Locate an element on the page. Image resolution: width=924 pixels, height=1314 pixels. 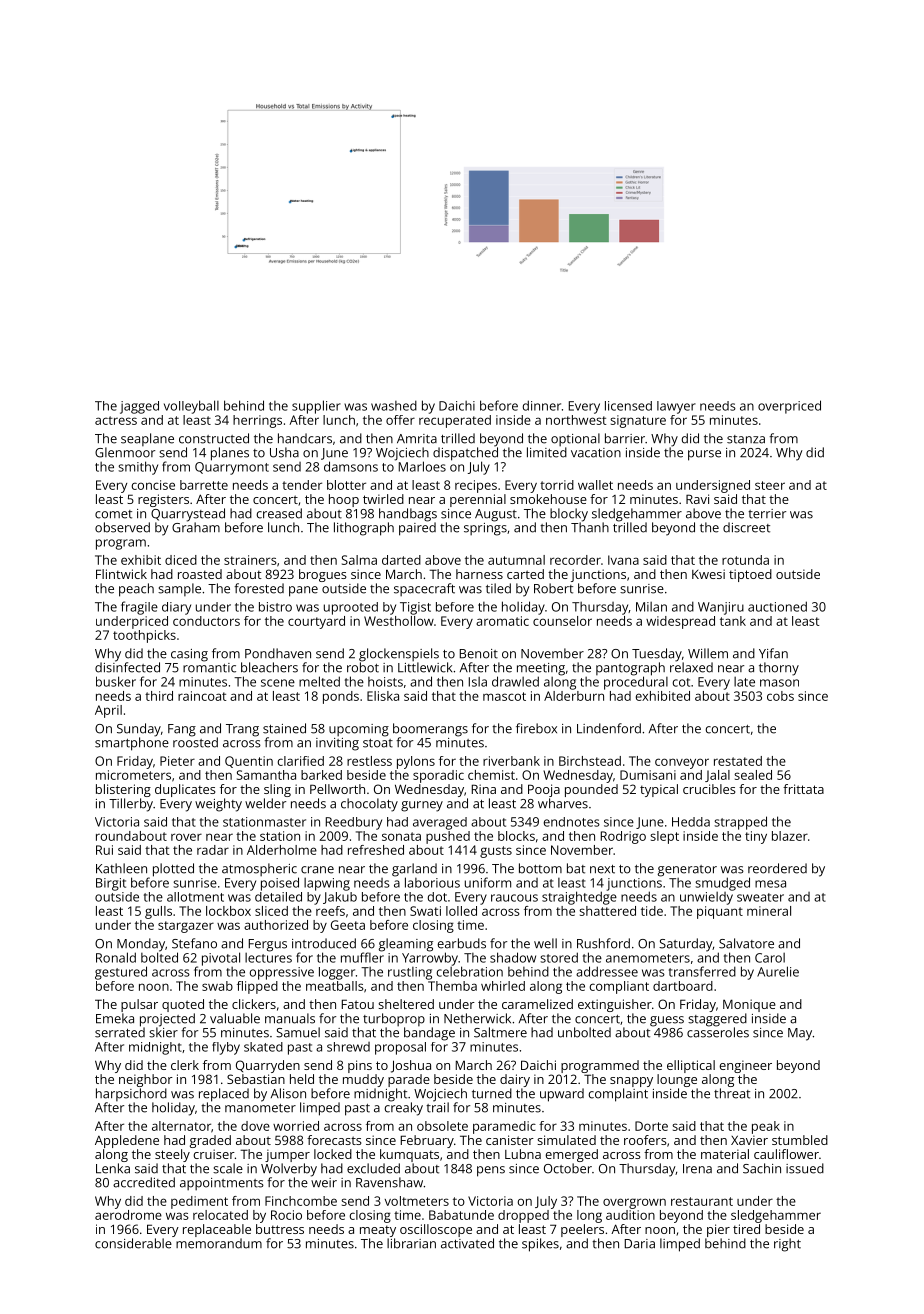
Trang is located at coordinates (242, 730).
